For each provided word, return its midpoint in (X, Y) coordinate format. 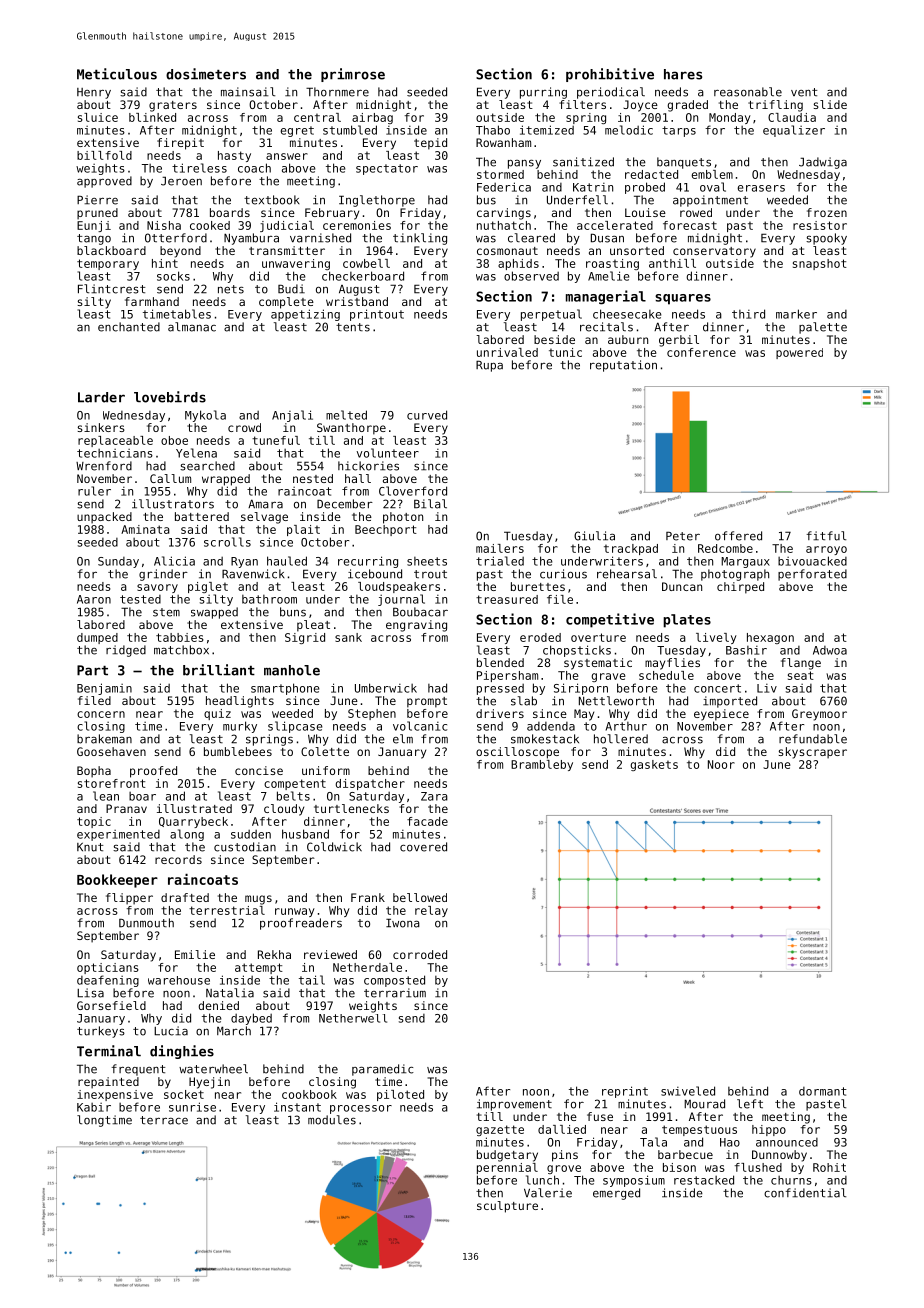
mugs (258, 900)
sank (348, 637)
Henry (94, 93)
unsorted (637, 250)
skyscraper (813, 753)
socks (173, 276)
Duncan (682, 586)
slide (830, 104)
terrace (164, 1120)
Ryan (244, 562)
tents (353, 327)
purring (543, 93)
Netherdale (367, 967)
